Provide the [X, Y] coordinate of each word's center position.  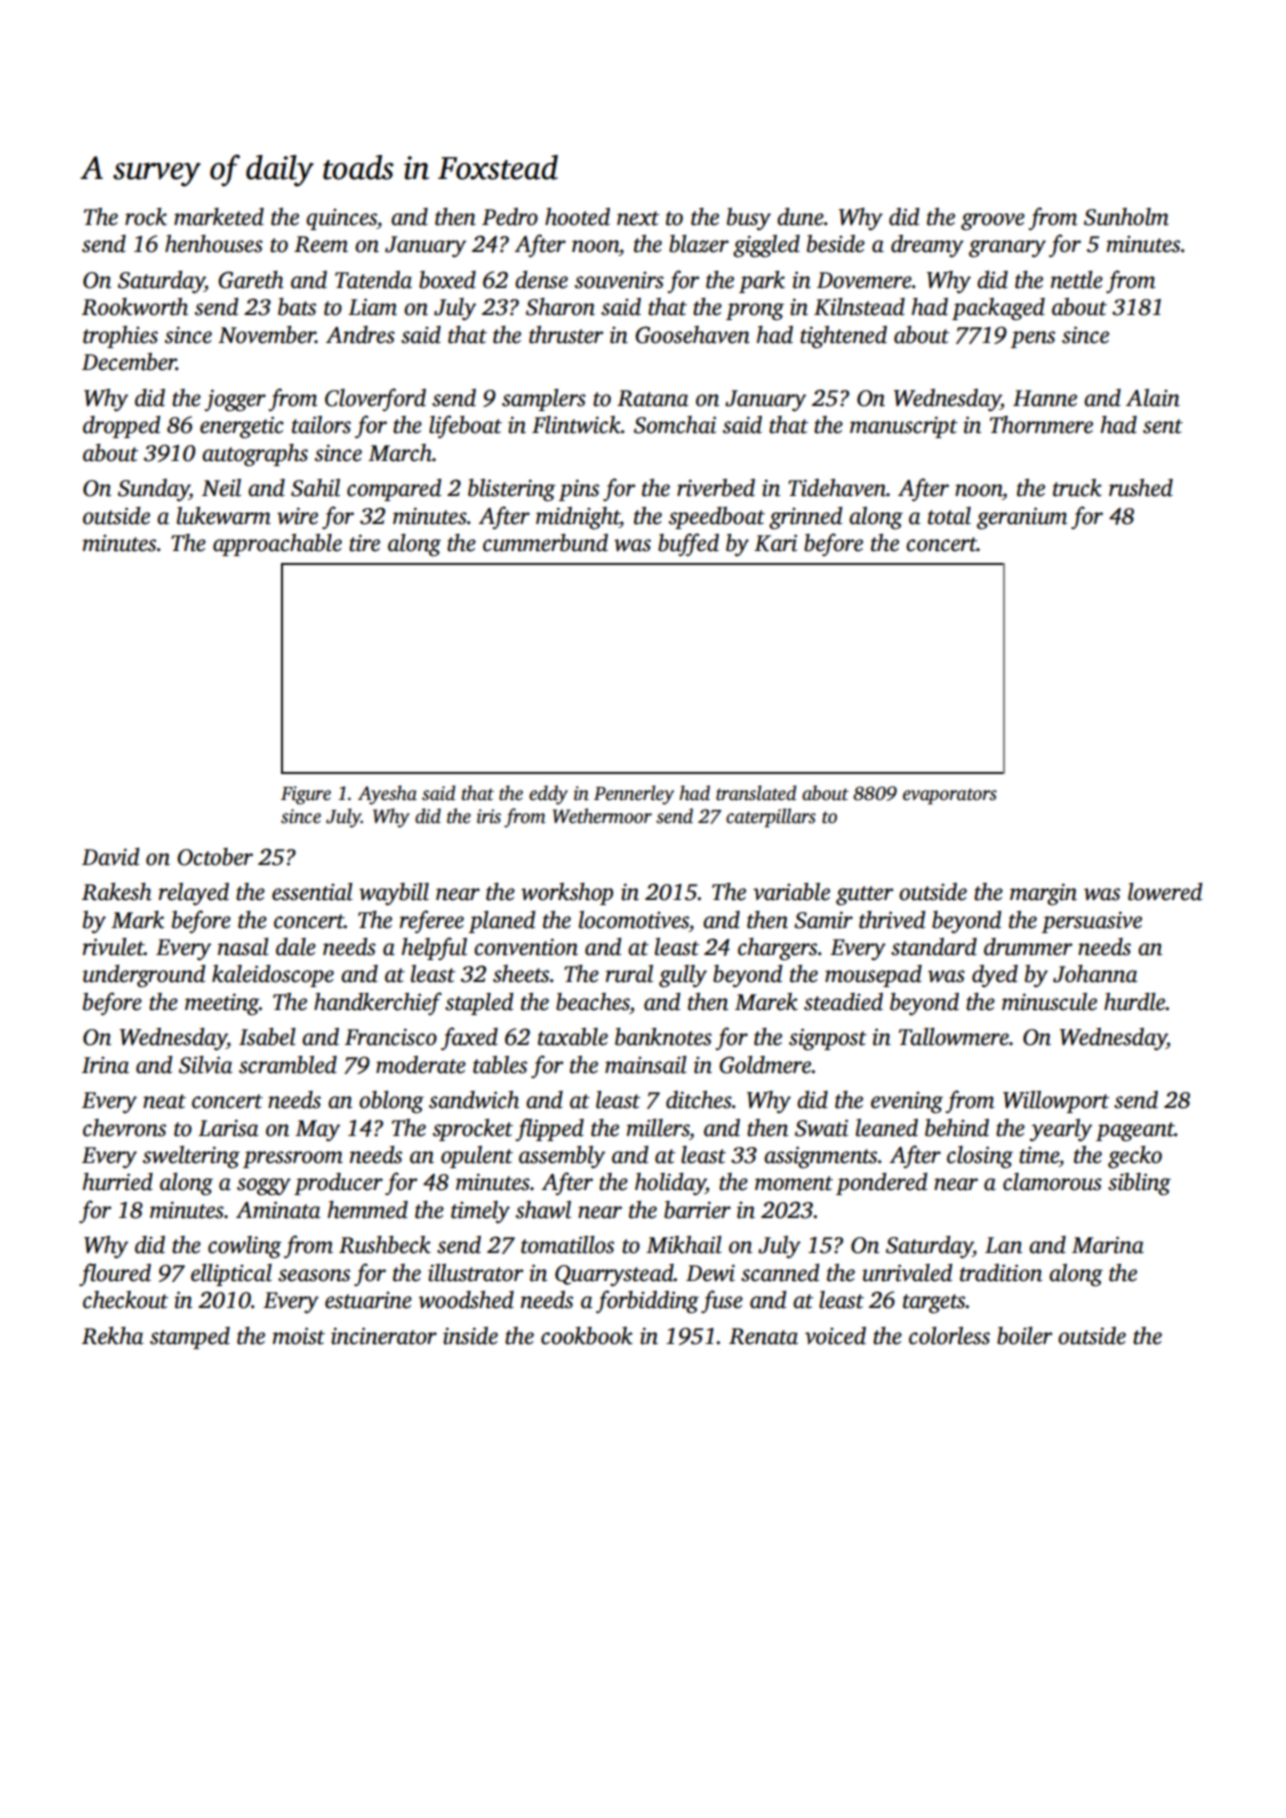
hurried [118, 1182]
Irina [105, 1065]
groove [993, 222]
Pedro [510, 217]
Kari [775, 543]
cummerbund [545, 543]
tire [364, 543]
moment [794, 1183]
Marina [1108, 1245]
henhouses [214, 244]
